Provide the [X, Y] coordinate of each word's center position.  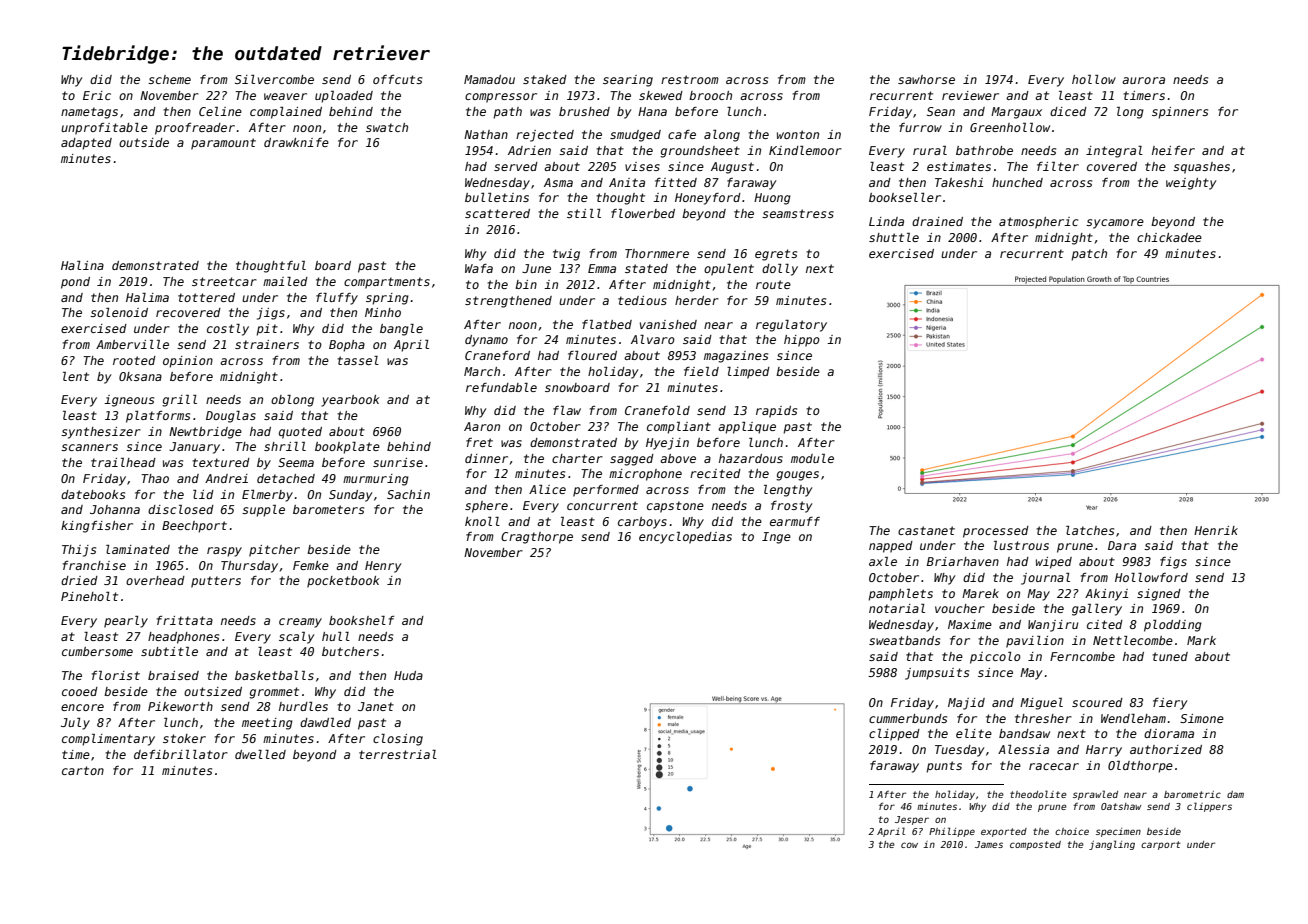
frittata [185, 620]
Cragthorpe [537, 538]
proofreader [195, 129]
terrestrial [398, 754]
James [989, 844]
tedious [642, 300]
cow [909, 845]
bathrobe [984, 150]
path [507, 113]
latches [1090, 530]
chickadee [1169, 237]
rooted [134, 360]
